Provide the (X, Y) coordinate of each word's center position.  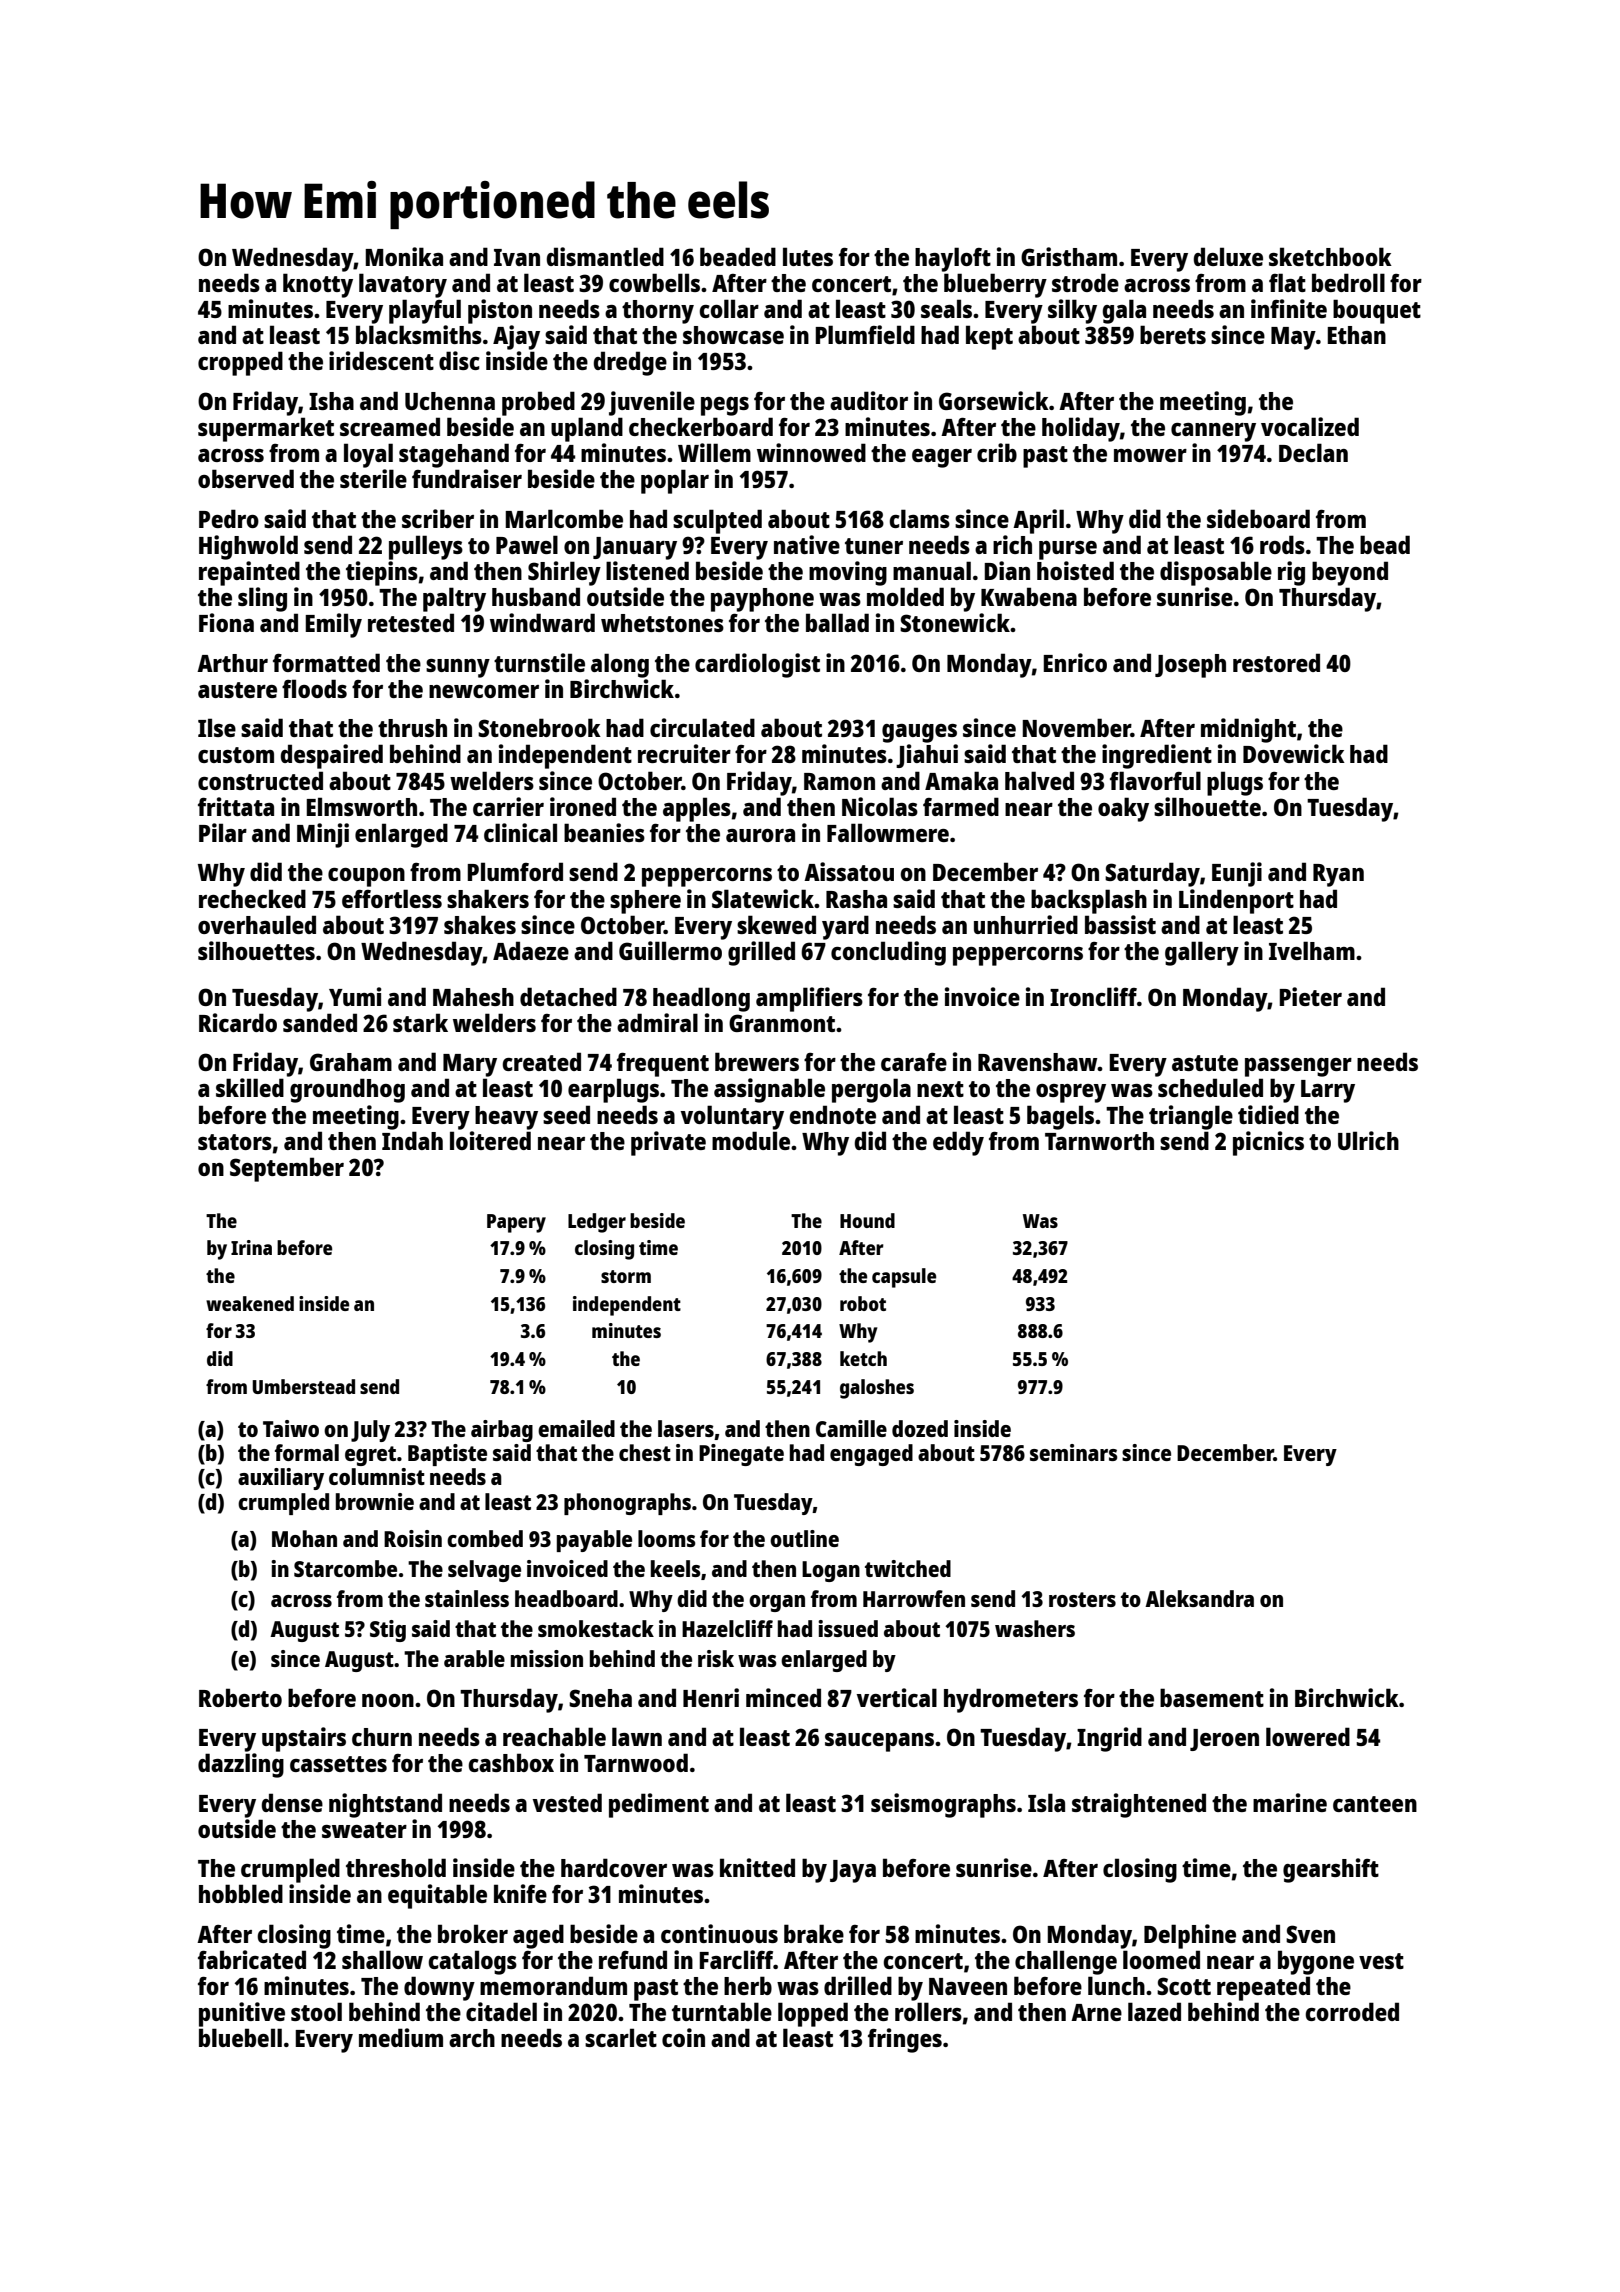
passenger (1298, 1067)
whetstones (662, 623)
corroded (1352, 2011)
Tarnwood (636, 1762)
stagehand (454, 455)
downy (439, 1988)
